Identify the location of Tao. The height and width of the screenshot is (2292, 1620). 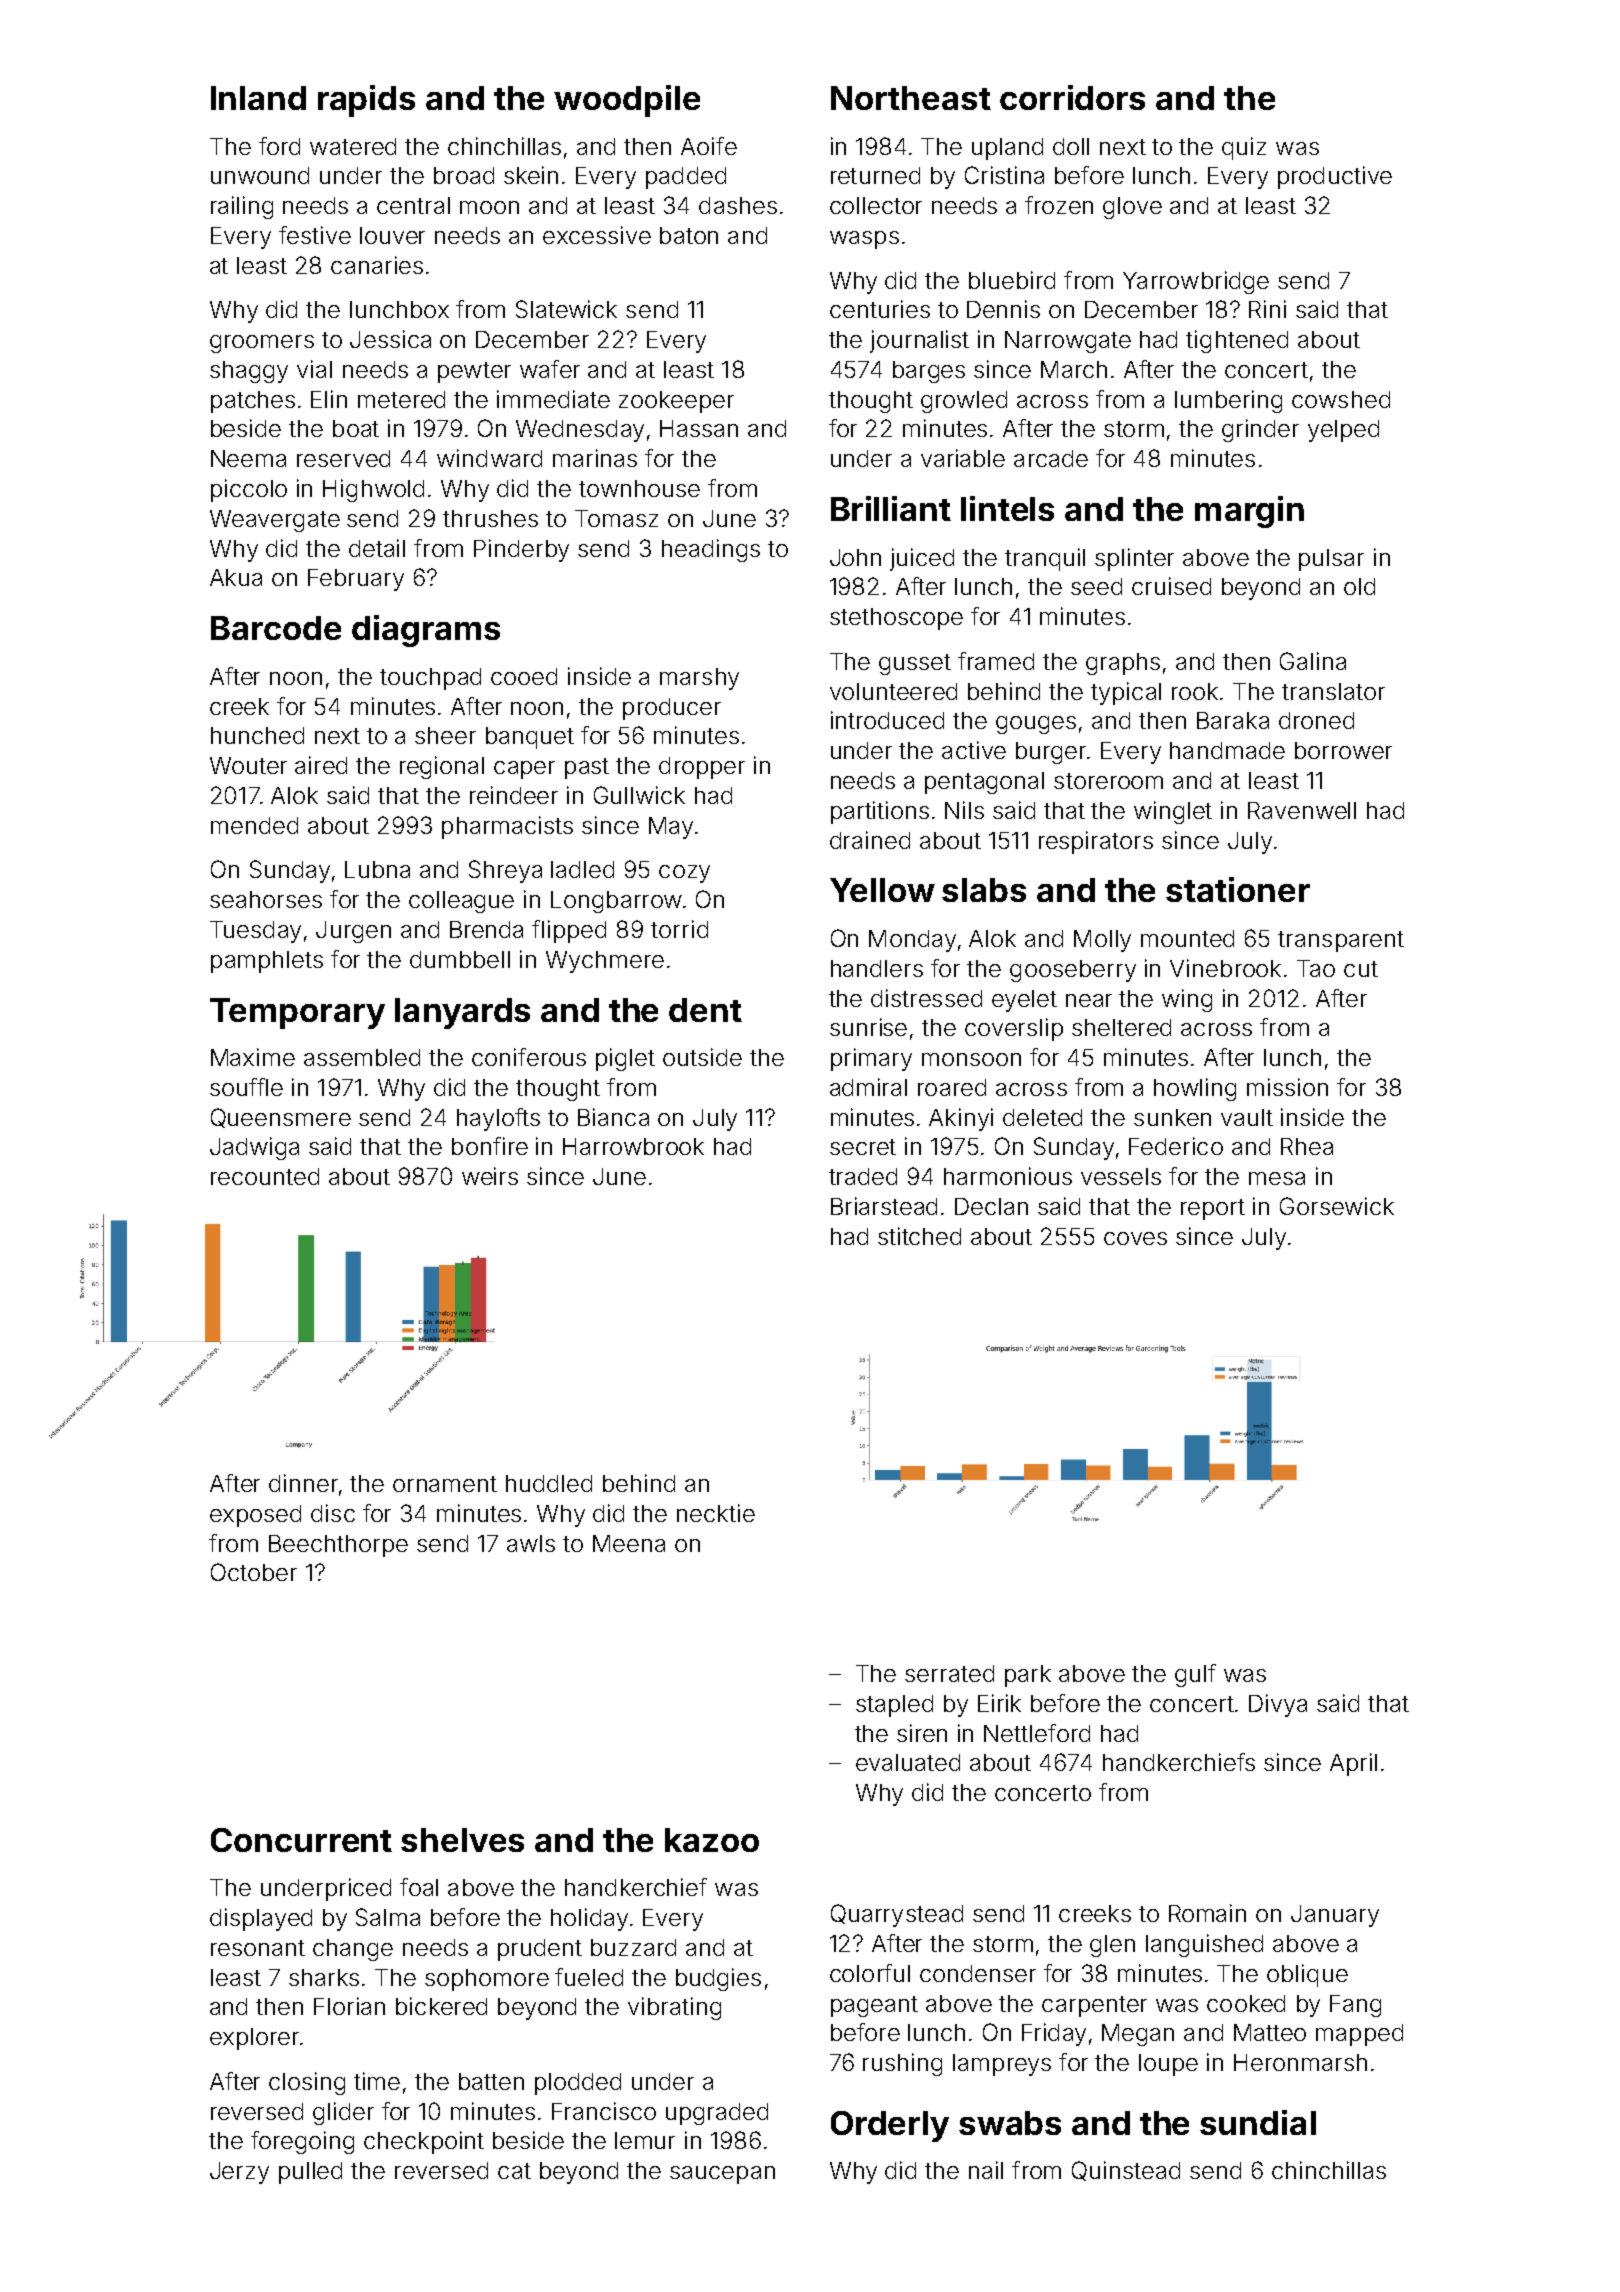
(1316, 968).
